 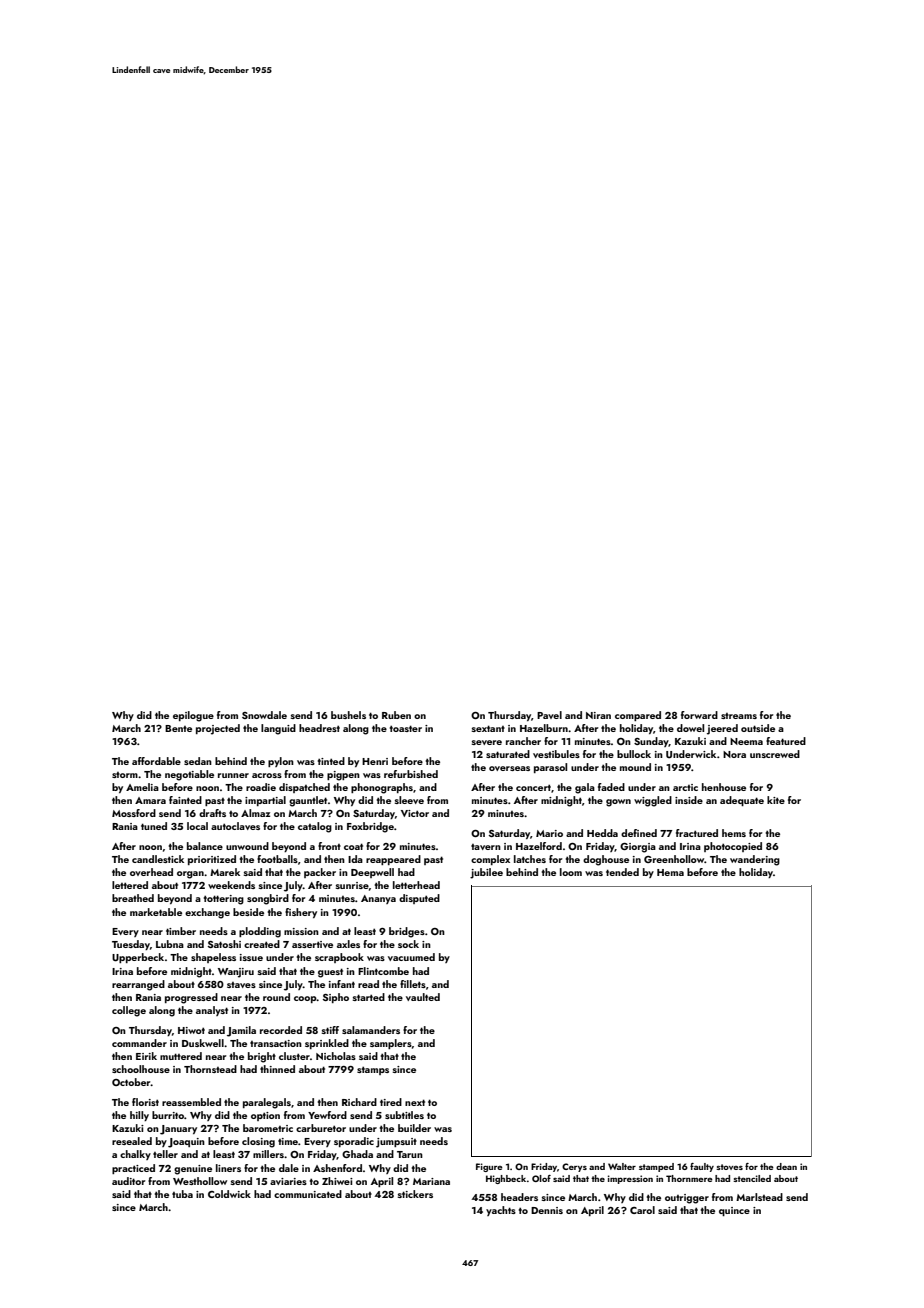 What do you see at coordinates (670, 872) in the screenshot?
I see `Hema` at bounding box center [670, 872].
